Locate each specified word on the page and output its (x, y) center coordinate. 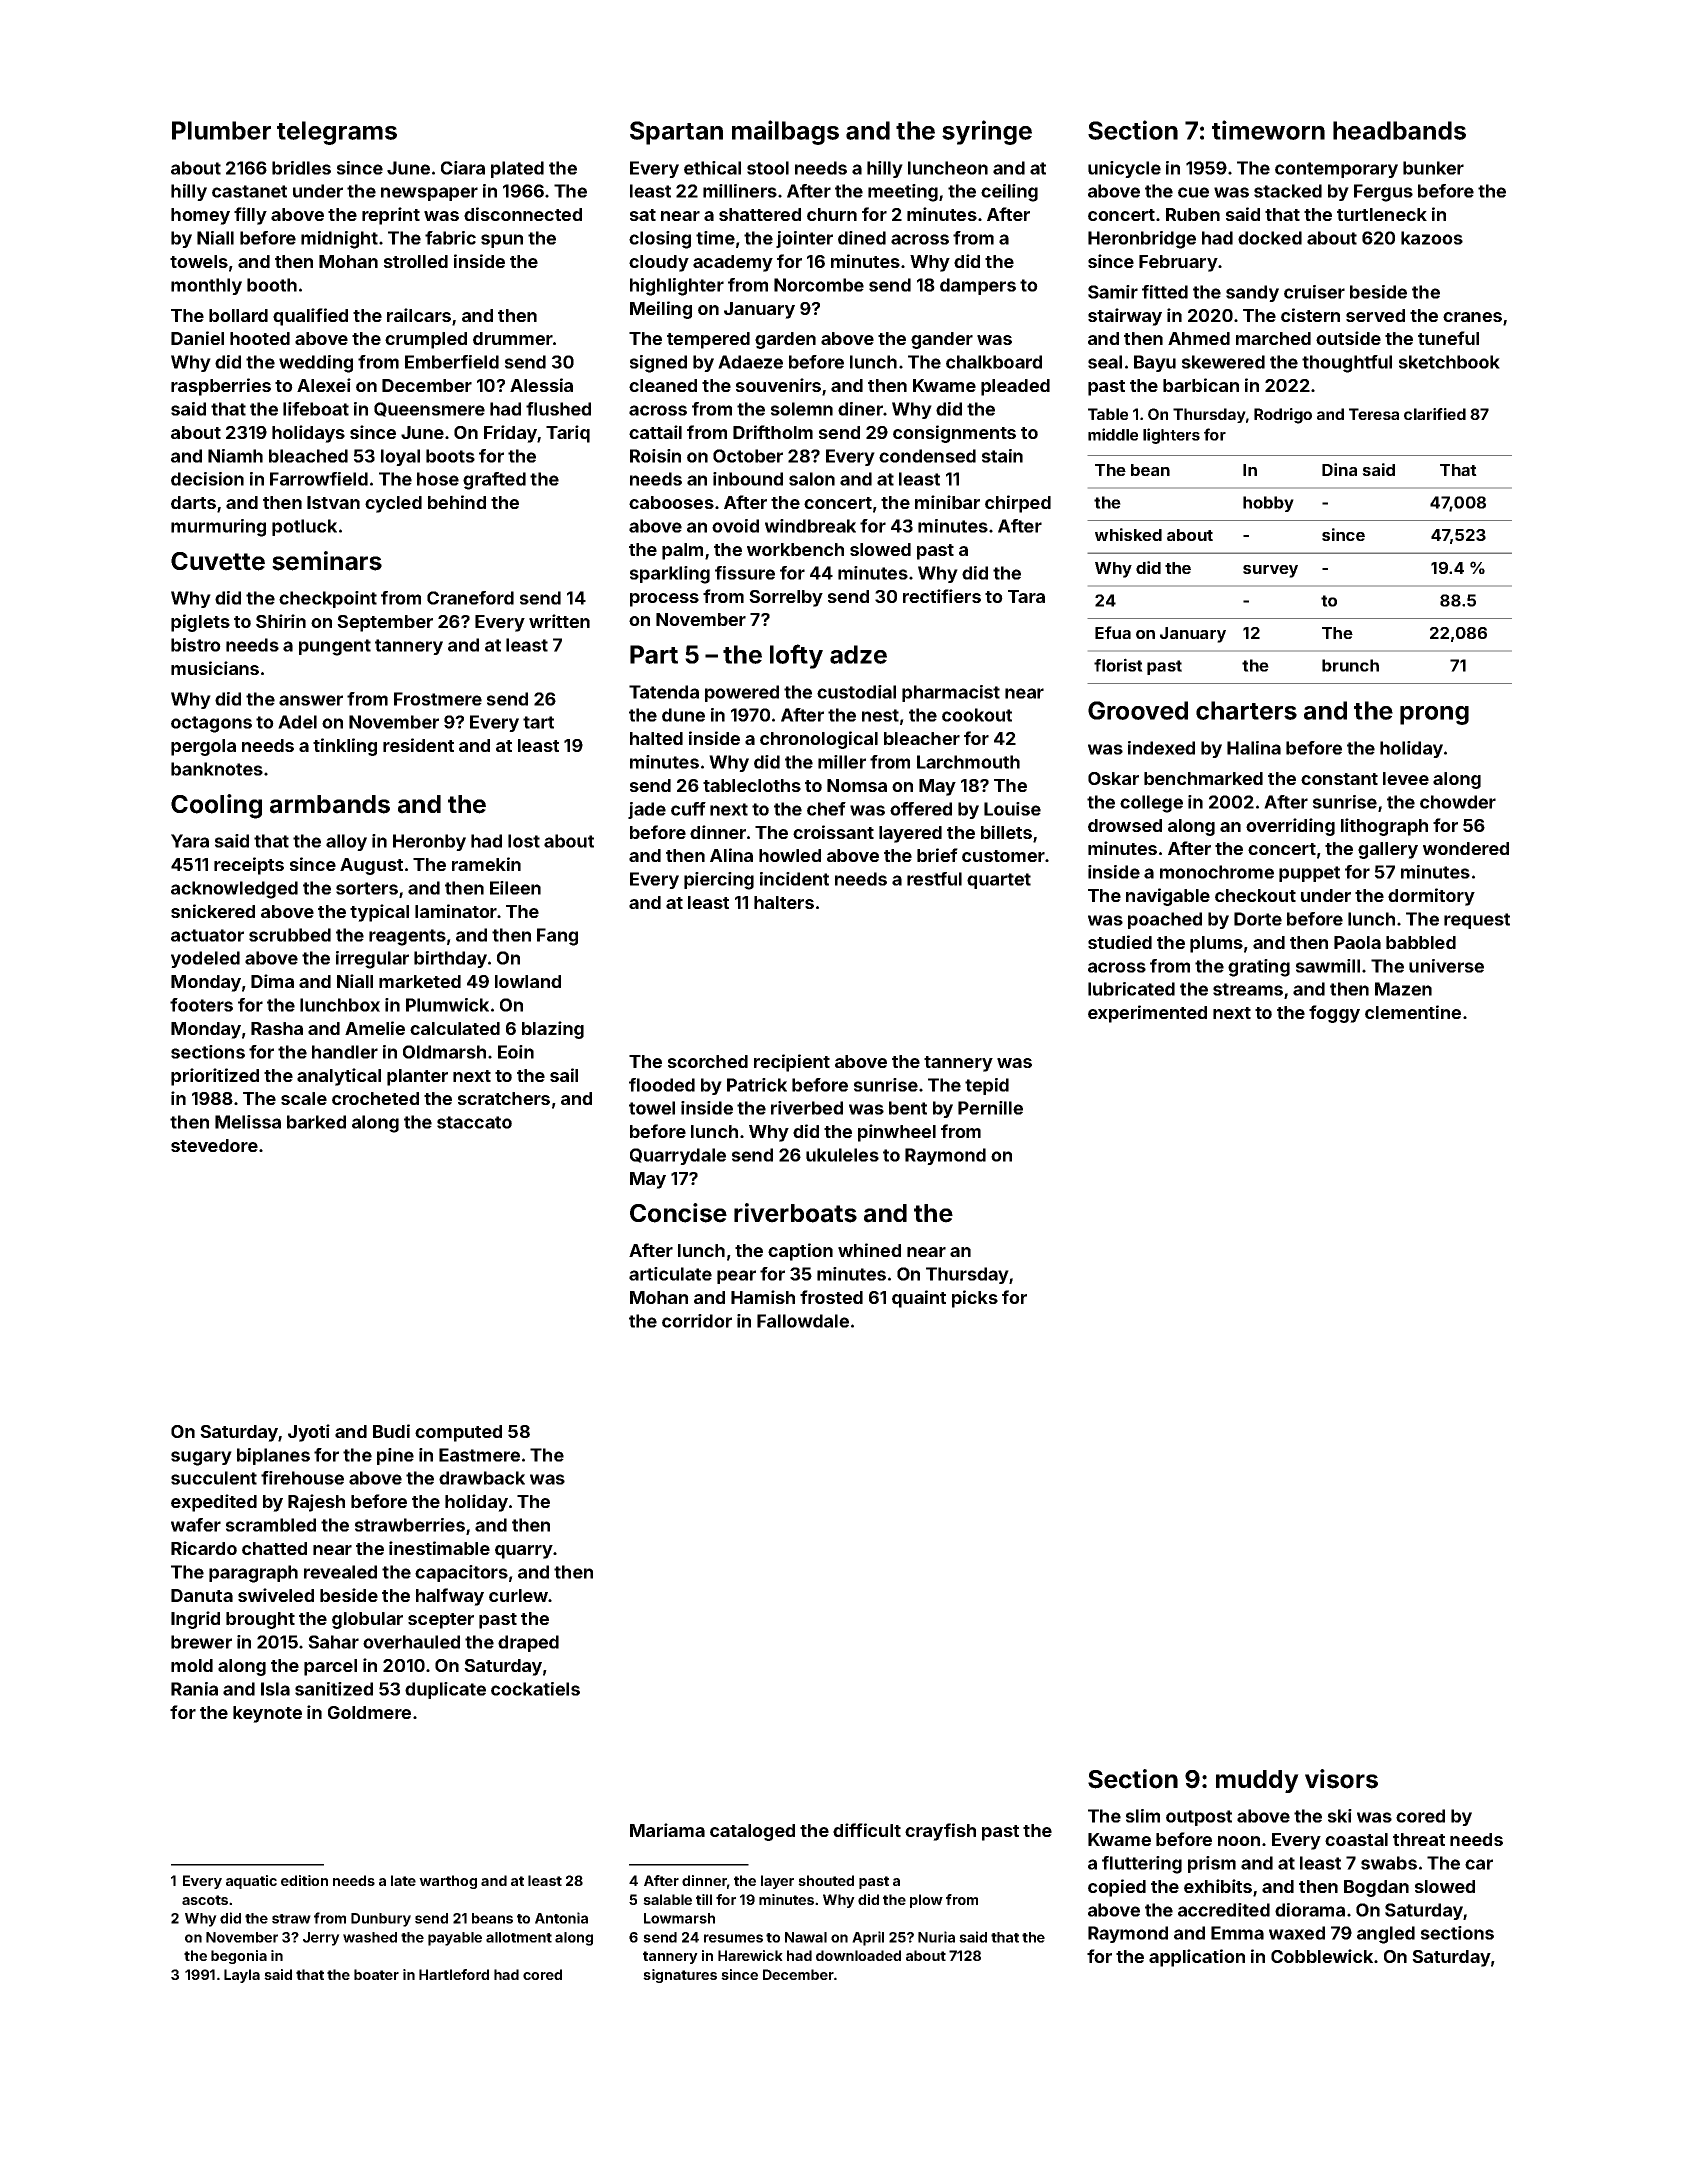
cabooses (671, 502)
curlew (519, 1595)
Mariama (667, 1830)
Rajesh (316, 1503)
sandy (1252, 293)
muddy (1257, 1781)
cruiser (1314, 292)
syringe (987, 132)
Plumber (221, 130)
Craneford (470, 598)
